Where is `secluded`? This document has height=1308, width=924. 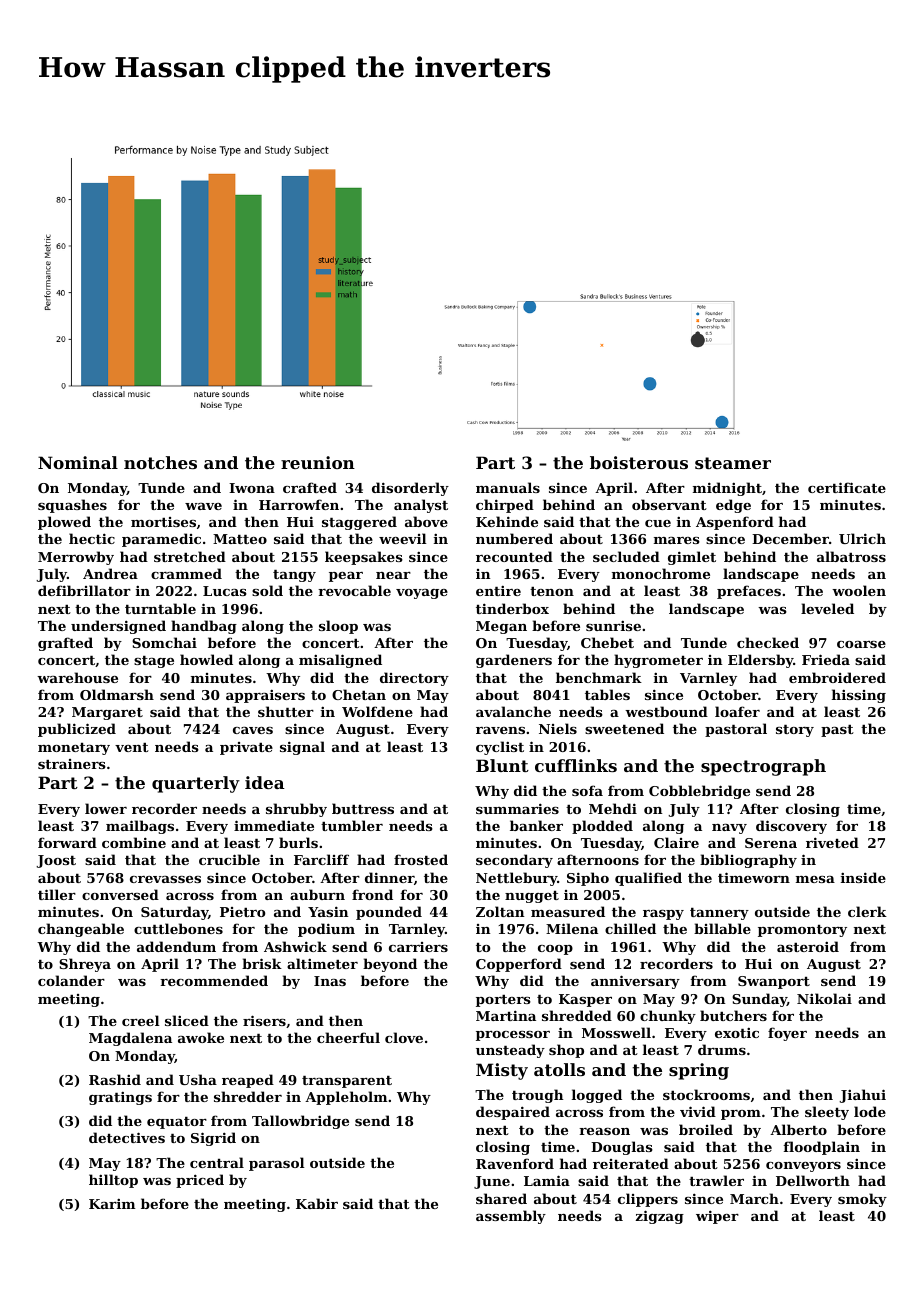 secluded is located at coordinates (626, 556).
